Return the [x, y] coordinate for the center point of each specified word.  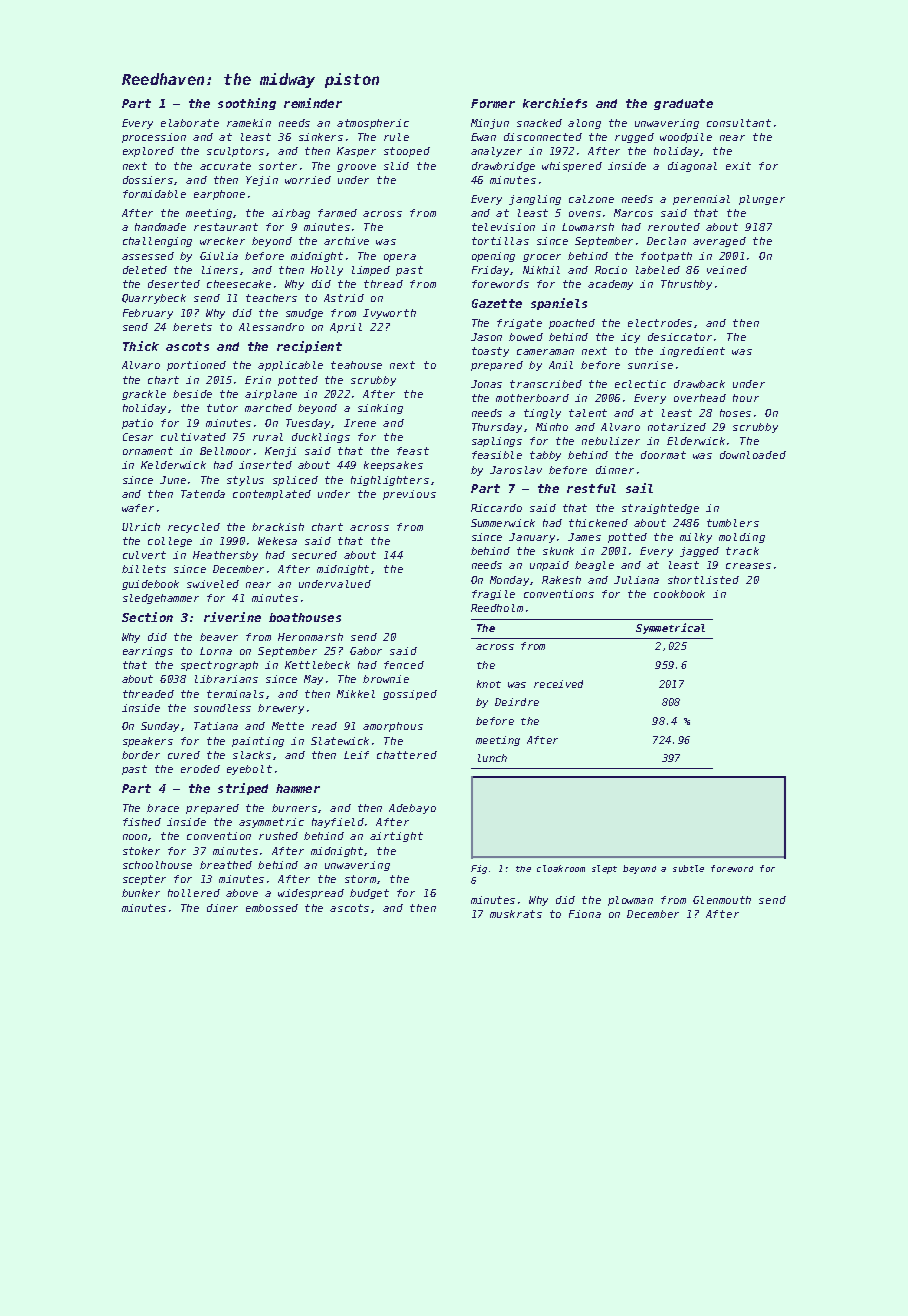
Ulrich [141, 527]
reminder [313, 103]
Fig [479, 869]
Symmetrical [670, 628]
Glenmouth [722, 900]
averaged [719, 242]
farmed [337, 213]
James [584, 537]
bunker [141, 893]
